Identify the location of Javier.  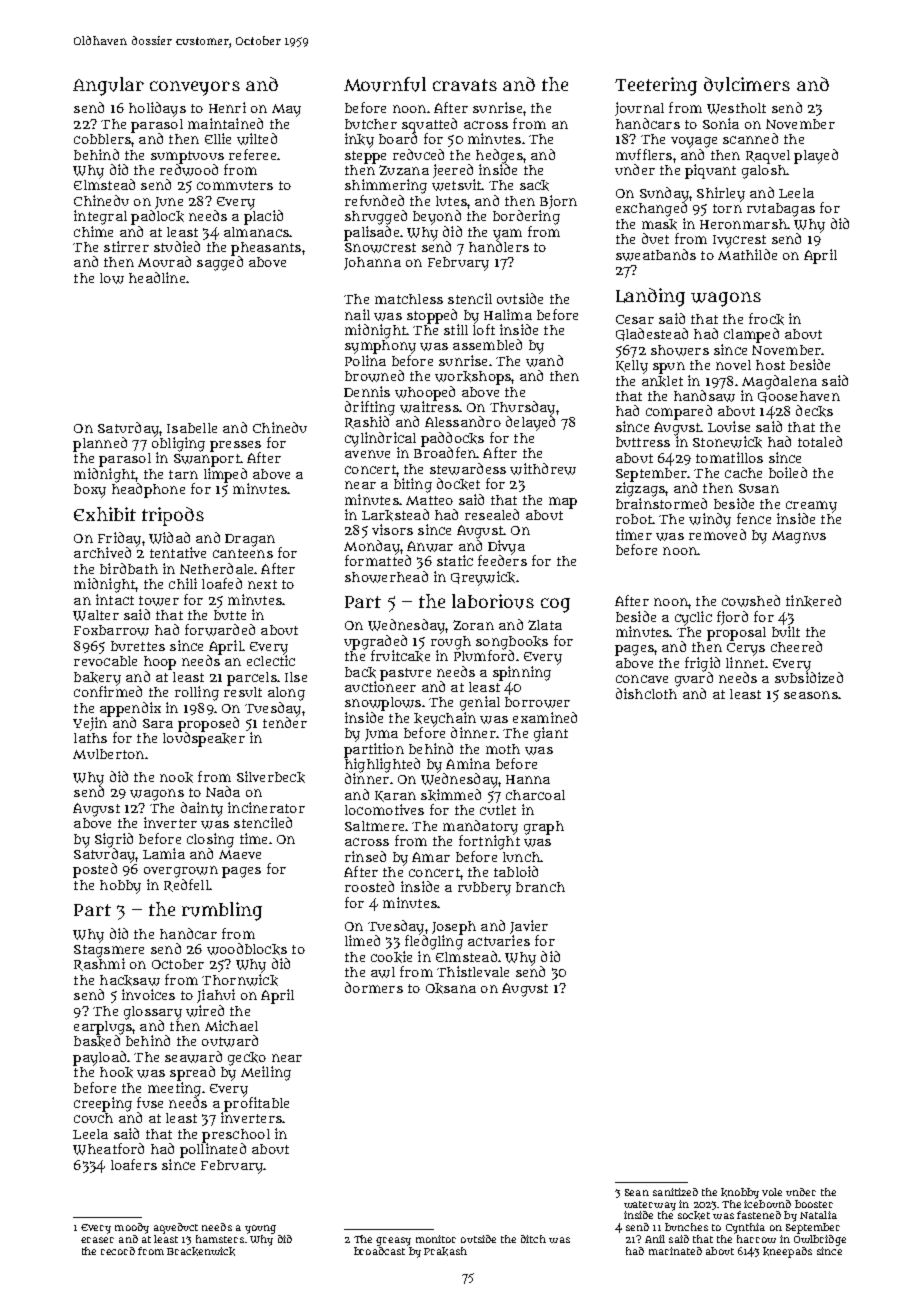
(529, 927).
